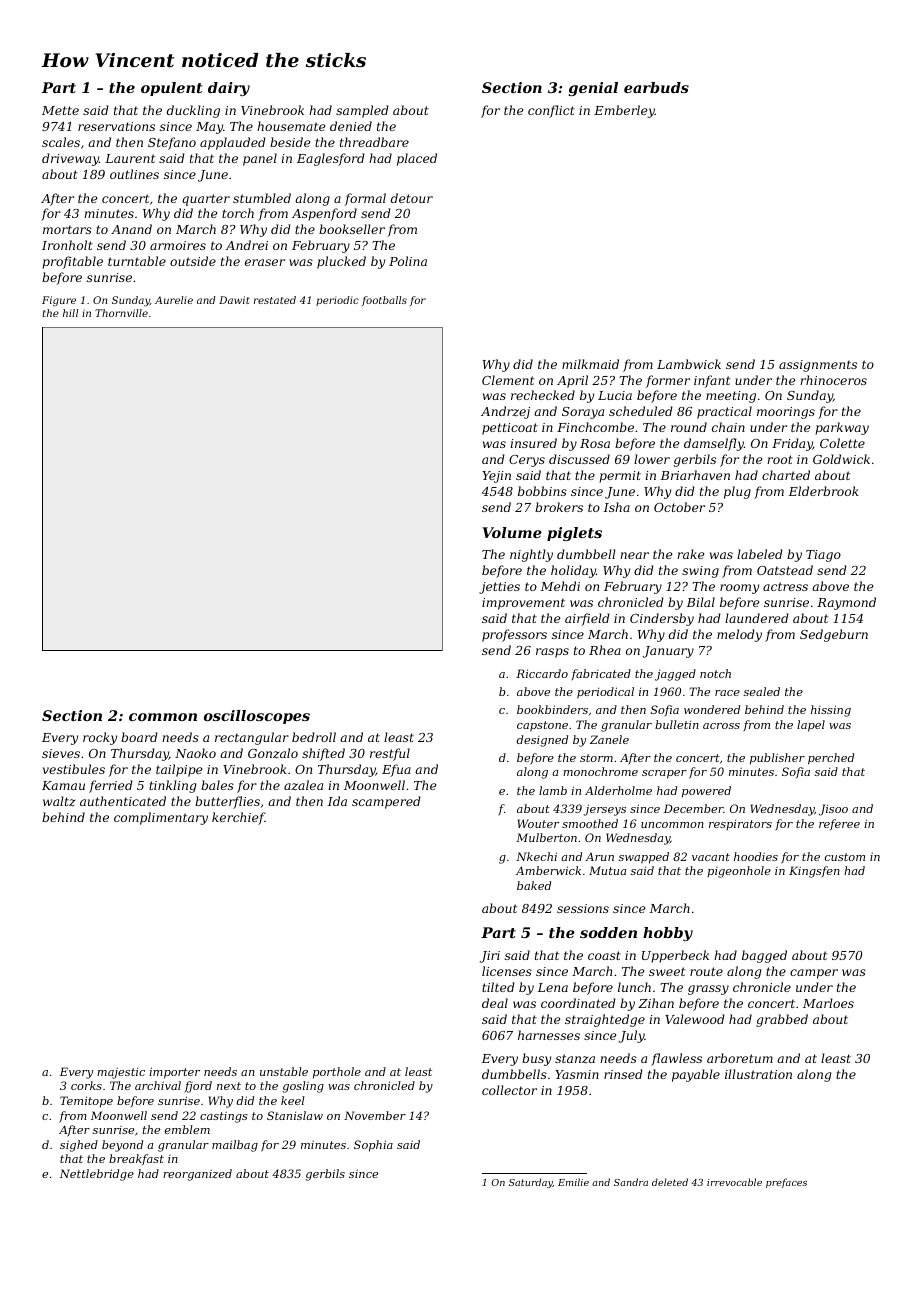 The image size is (924, 1308). I want to click on Nettlebridge, so click(97, 1175).
